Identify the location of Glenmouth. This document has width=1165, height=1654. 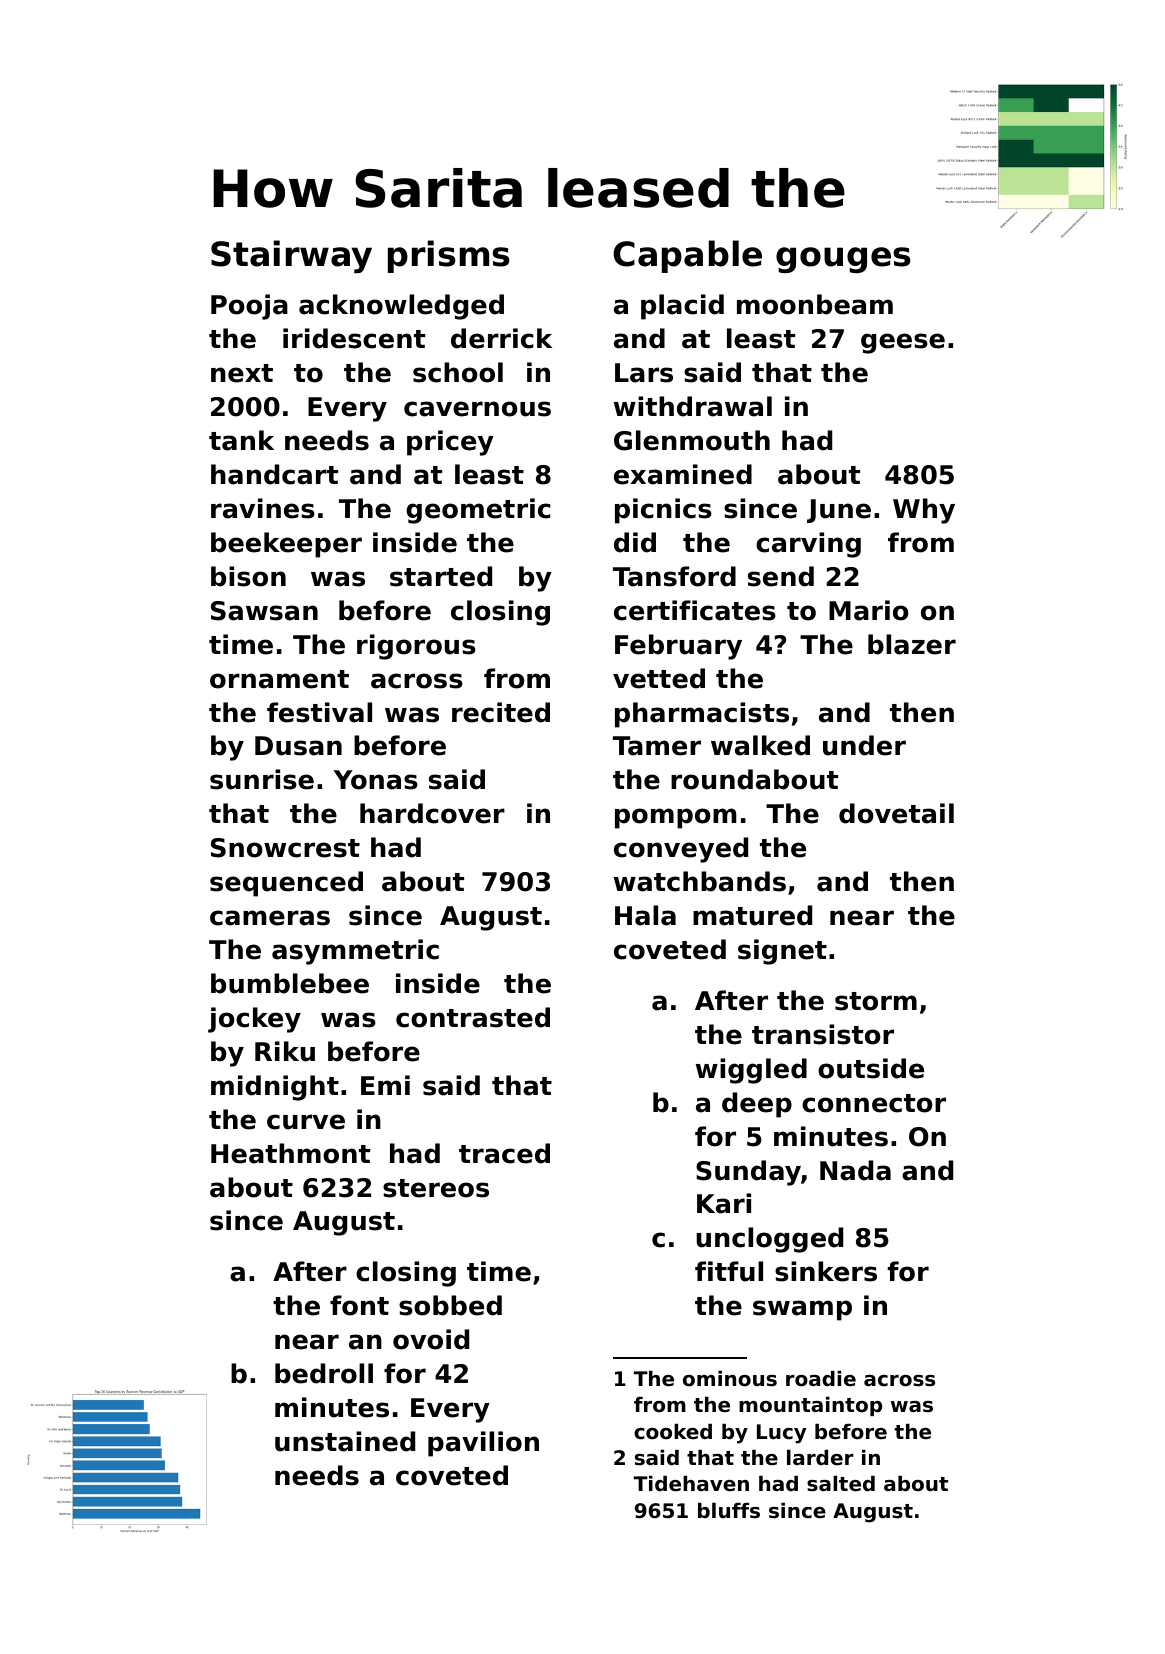
(692, 440).
